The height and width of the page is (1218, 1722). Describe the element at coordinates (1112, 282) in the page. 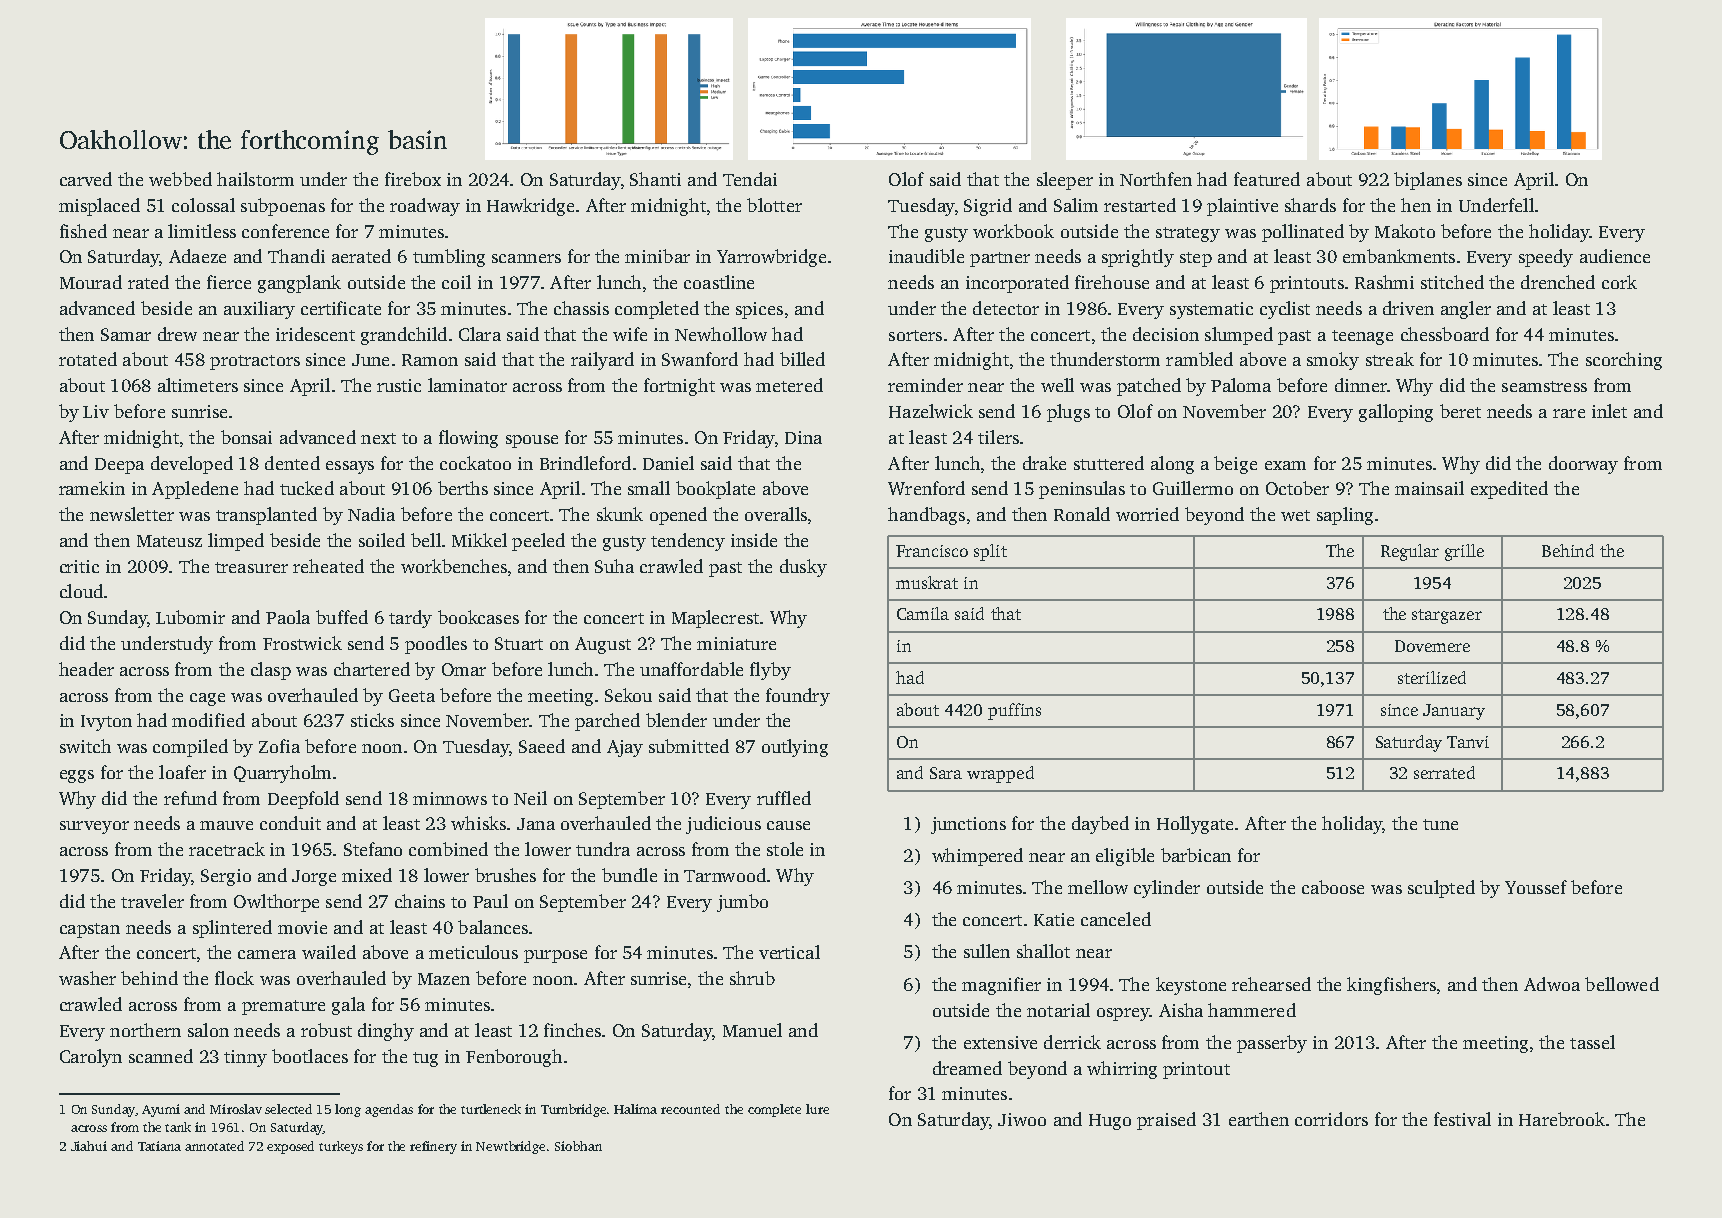

I see `firehouse` at that location.
